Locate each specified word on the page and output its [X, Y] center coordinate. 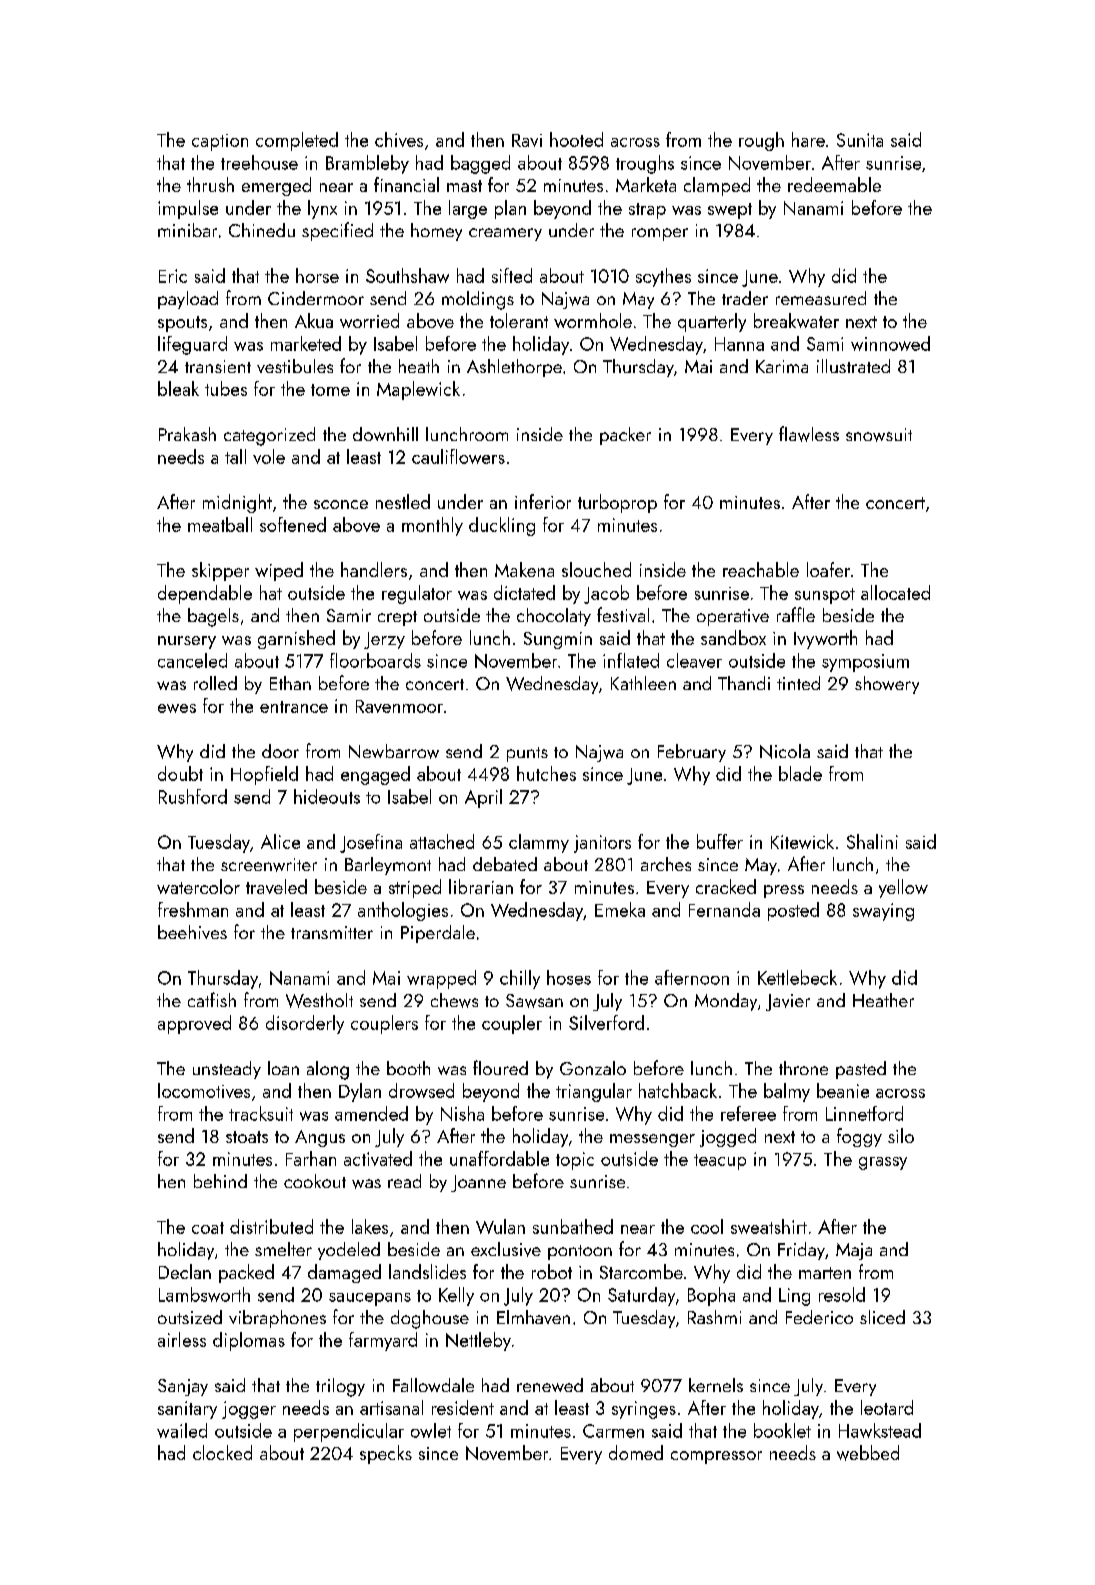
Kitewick [802, 841]
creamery [505, 234]
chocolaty [554, 617]
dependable [205, 594]
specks [386, 1454]
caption [220, 142]
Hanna [739, 344]
